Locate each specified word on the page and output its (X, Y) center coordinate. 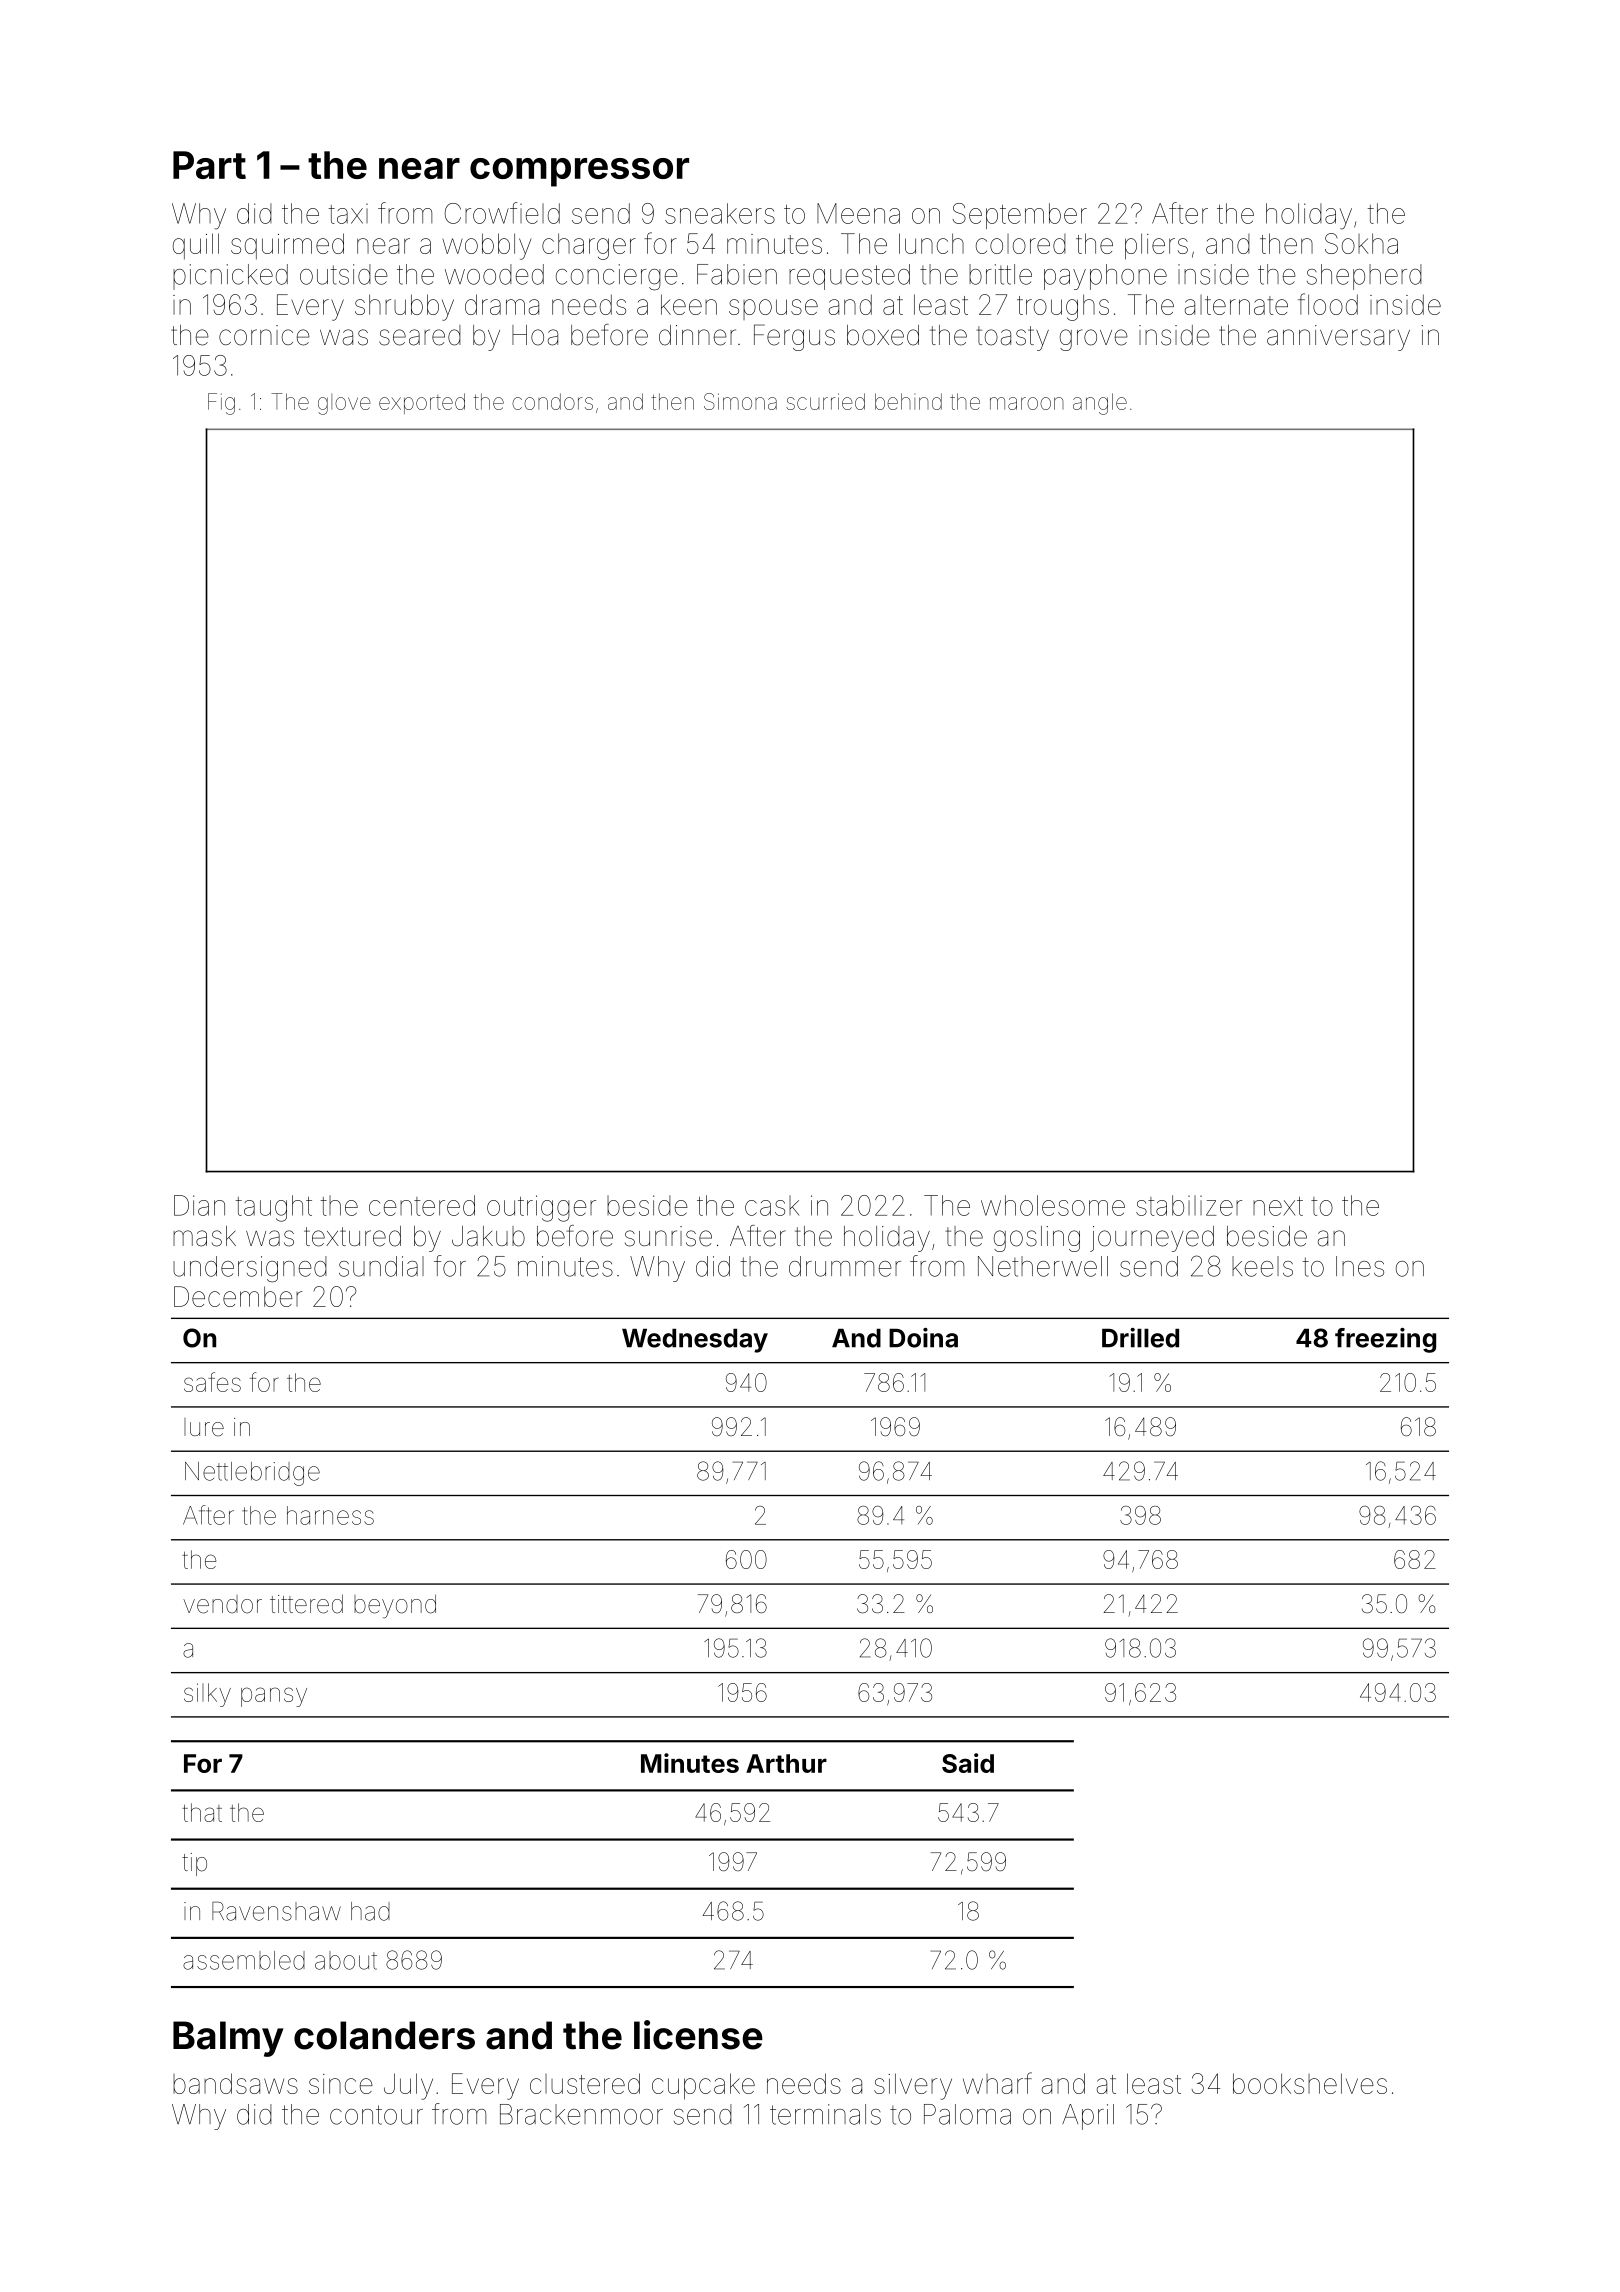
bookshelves (1310, 2083)
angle (1100, 404)
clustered (585, 2083)
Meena (858, 213)
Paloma (967, 2114)
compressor (579, 172)
